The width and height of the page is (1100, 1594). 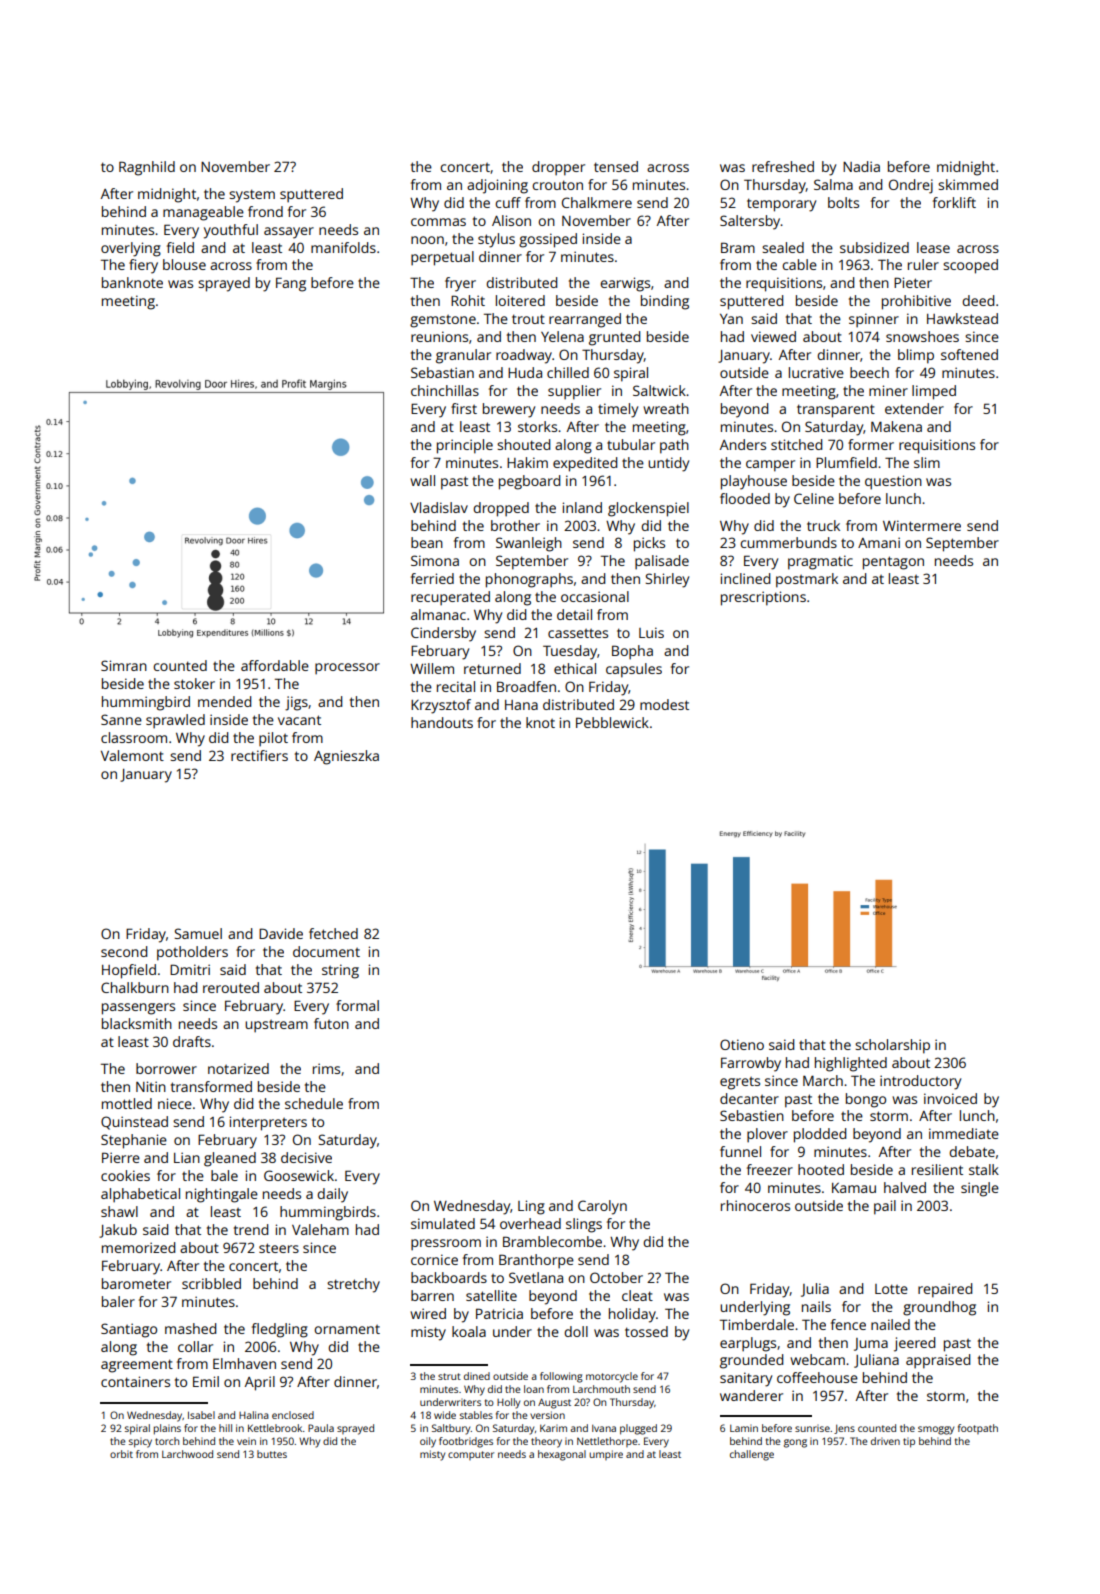 I want to click on Yan, so click(x=731, y=319).
